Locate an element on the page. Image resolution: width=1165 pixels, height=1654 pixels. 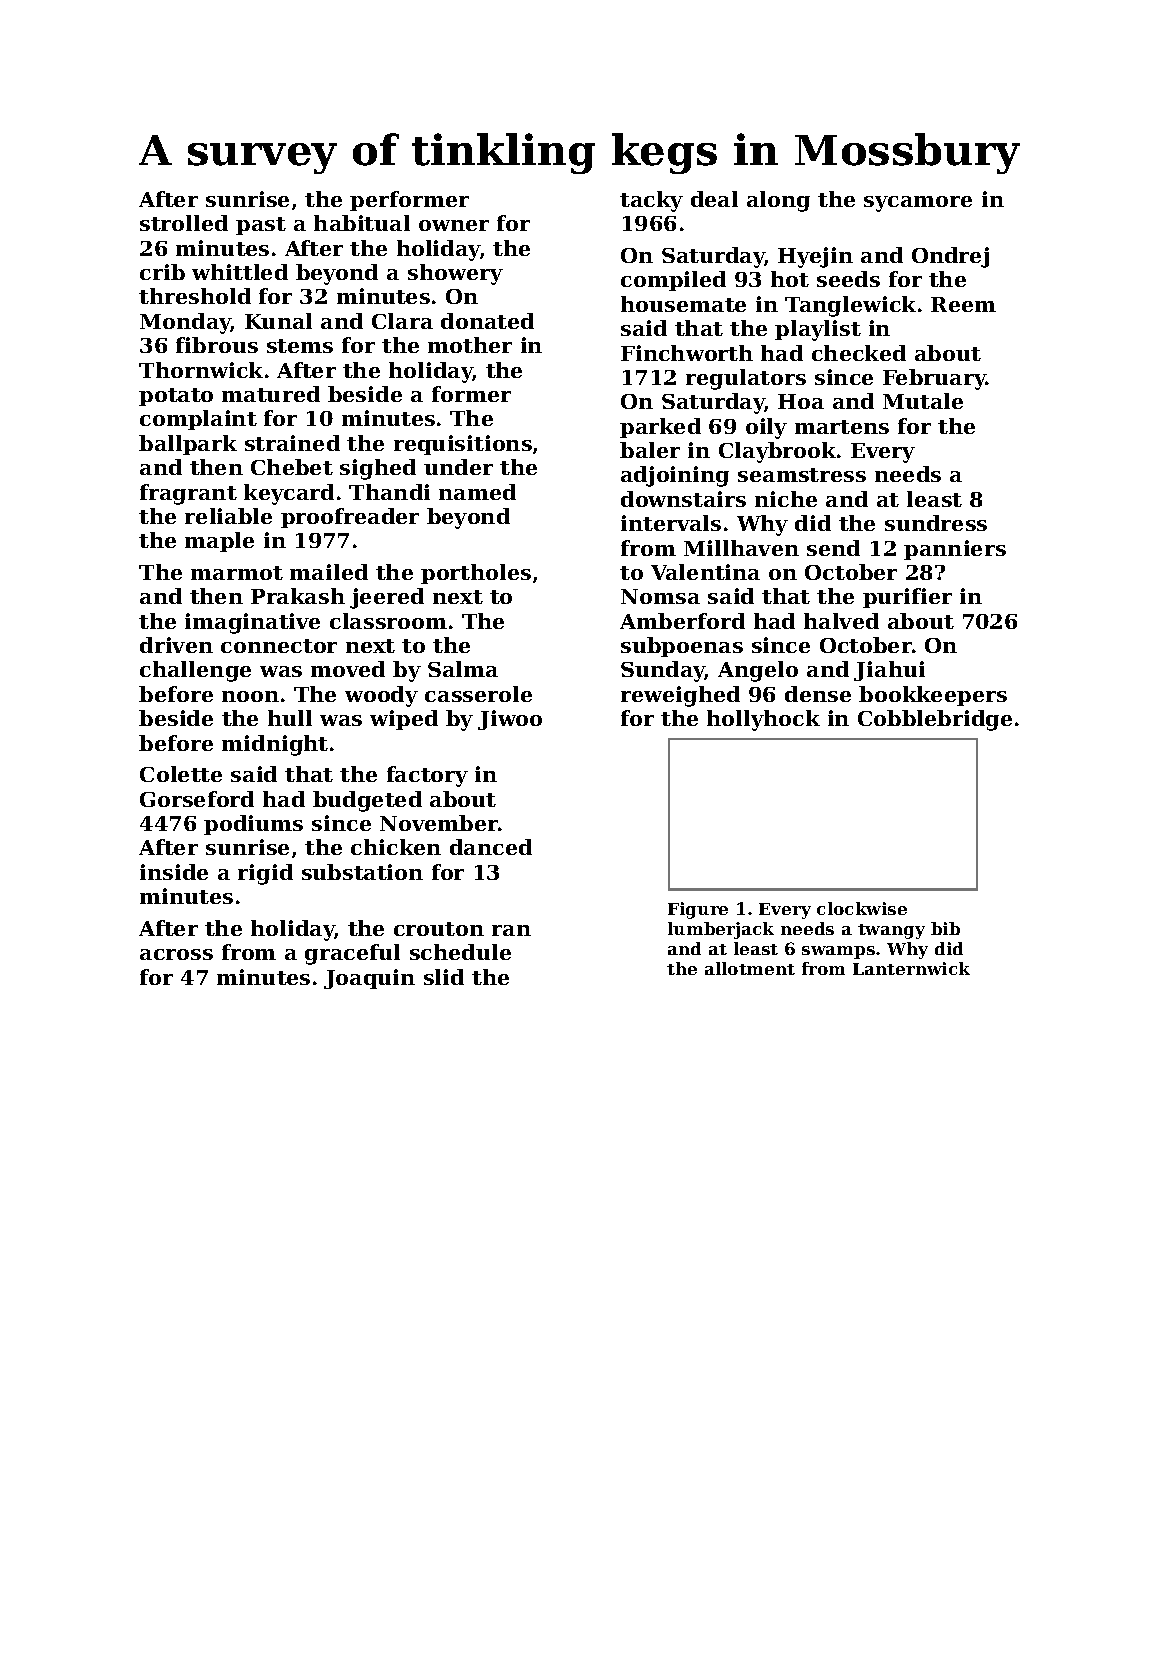
Monday is located at coordinates (185, 323).
